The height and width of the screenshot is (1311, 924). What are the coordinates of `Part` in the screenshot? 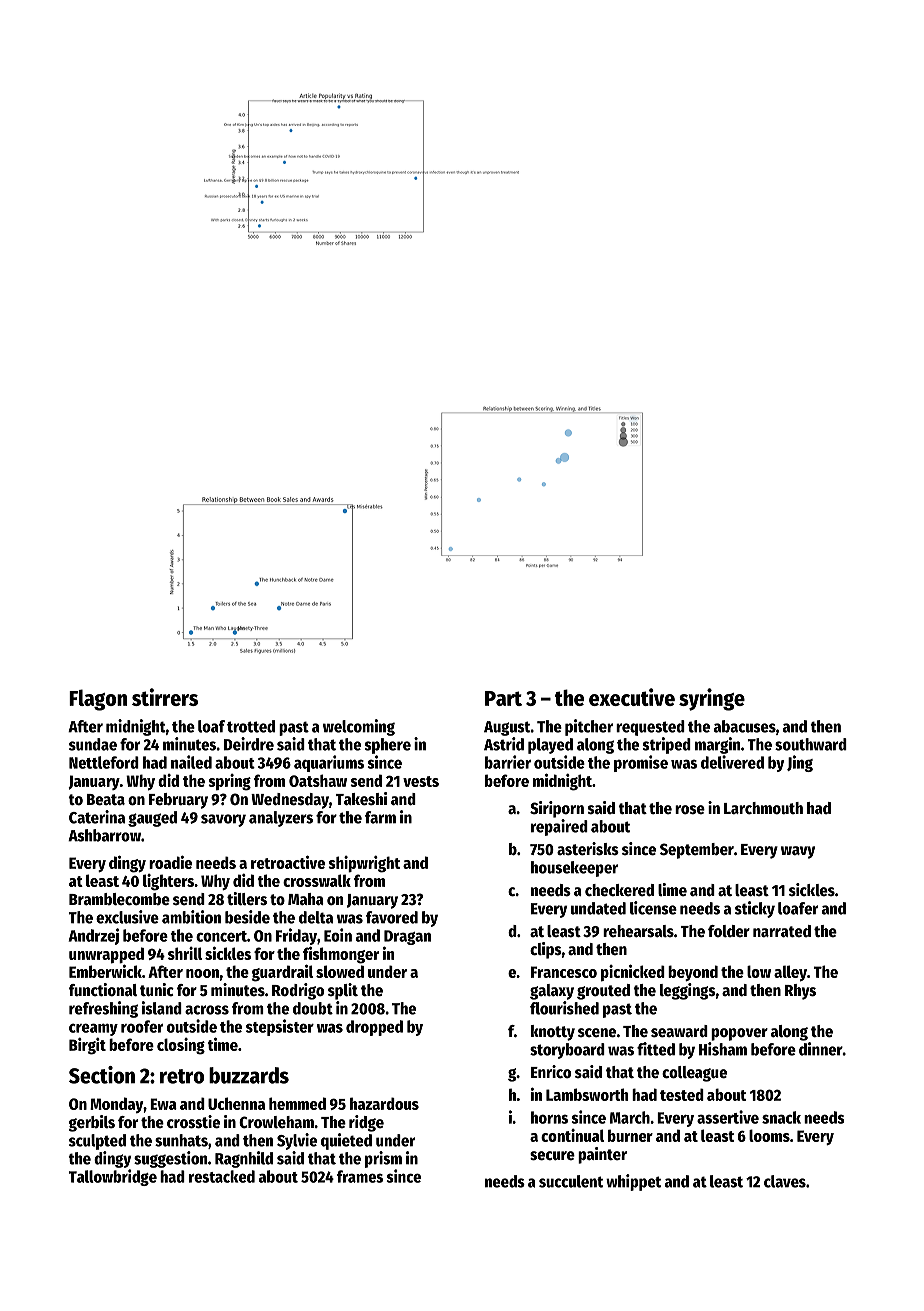 It's located at (503, 698).
